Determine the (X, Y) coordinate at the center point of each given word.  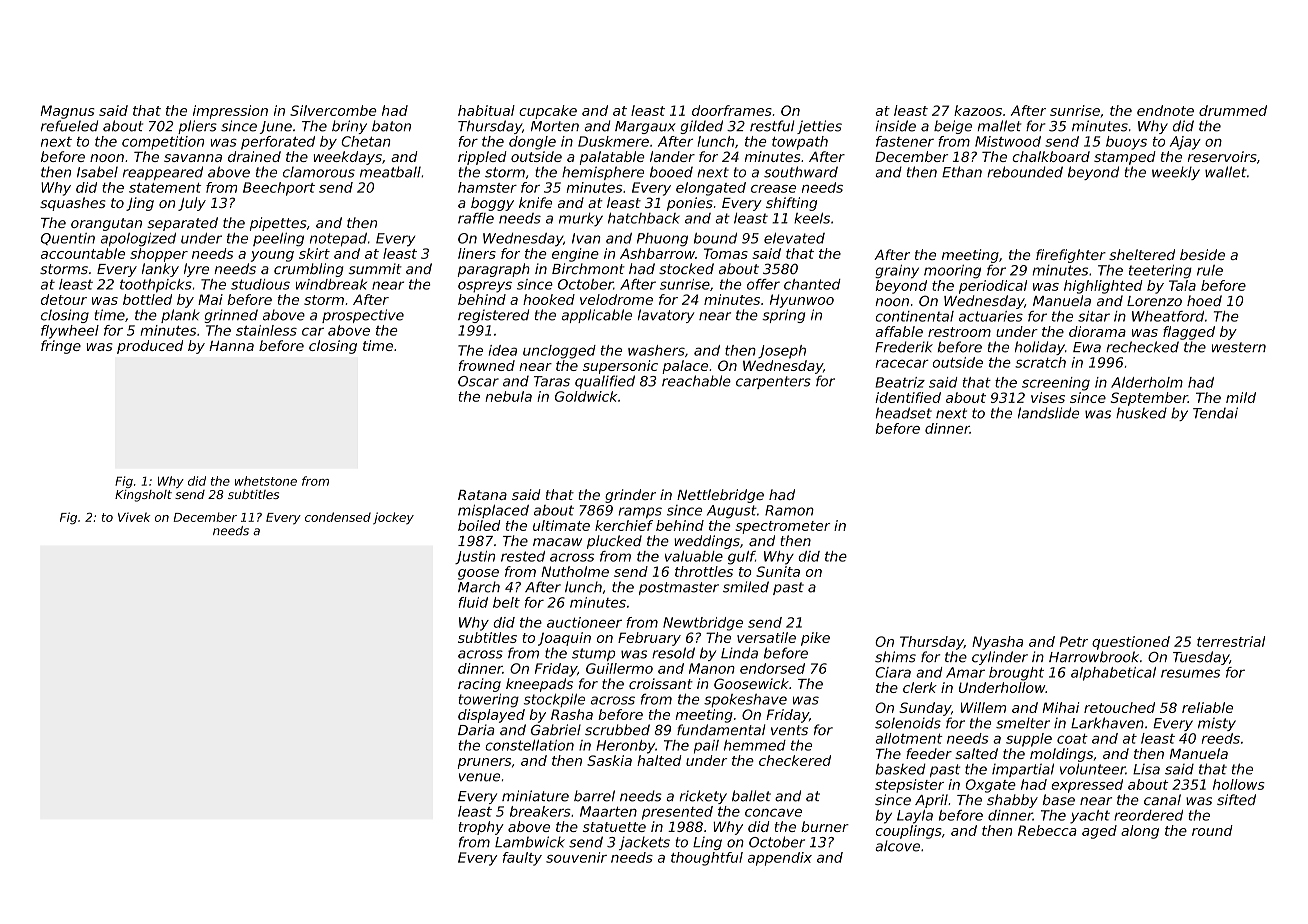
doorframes (732, 110)
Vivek (134, 517)
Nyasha (997, 643)
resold (673, 653)
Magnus (68, 112)
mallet (999, 126)
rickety (703, 797)
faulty (522, 859)
